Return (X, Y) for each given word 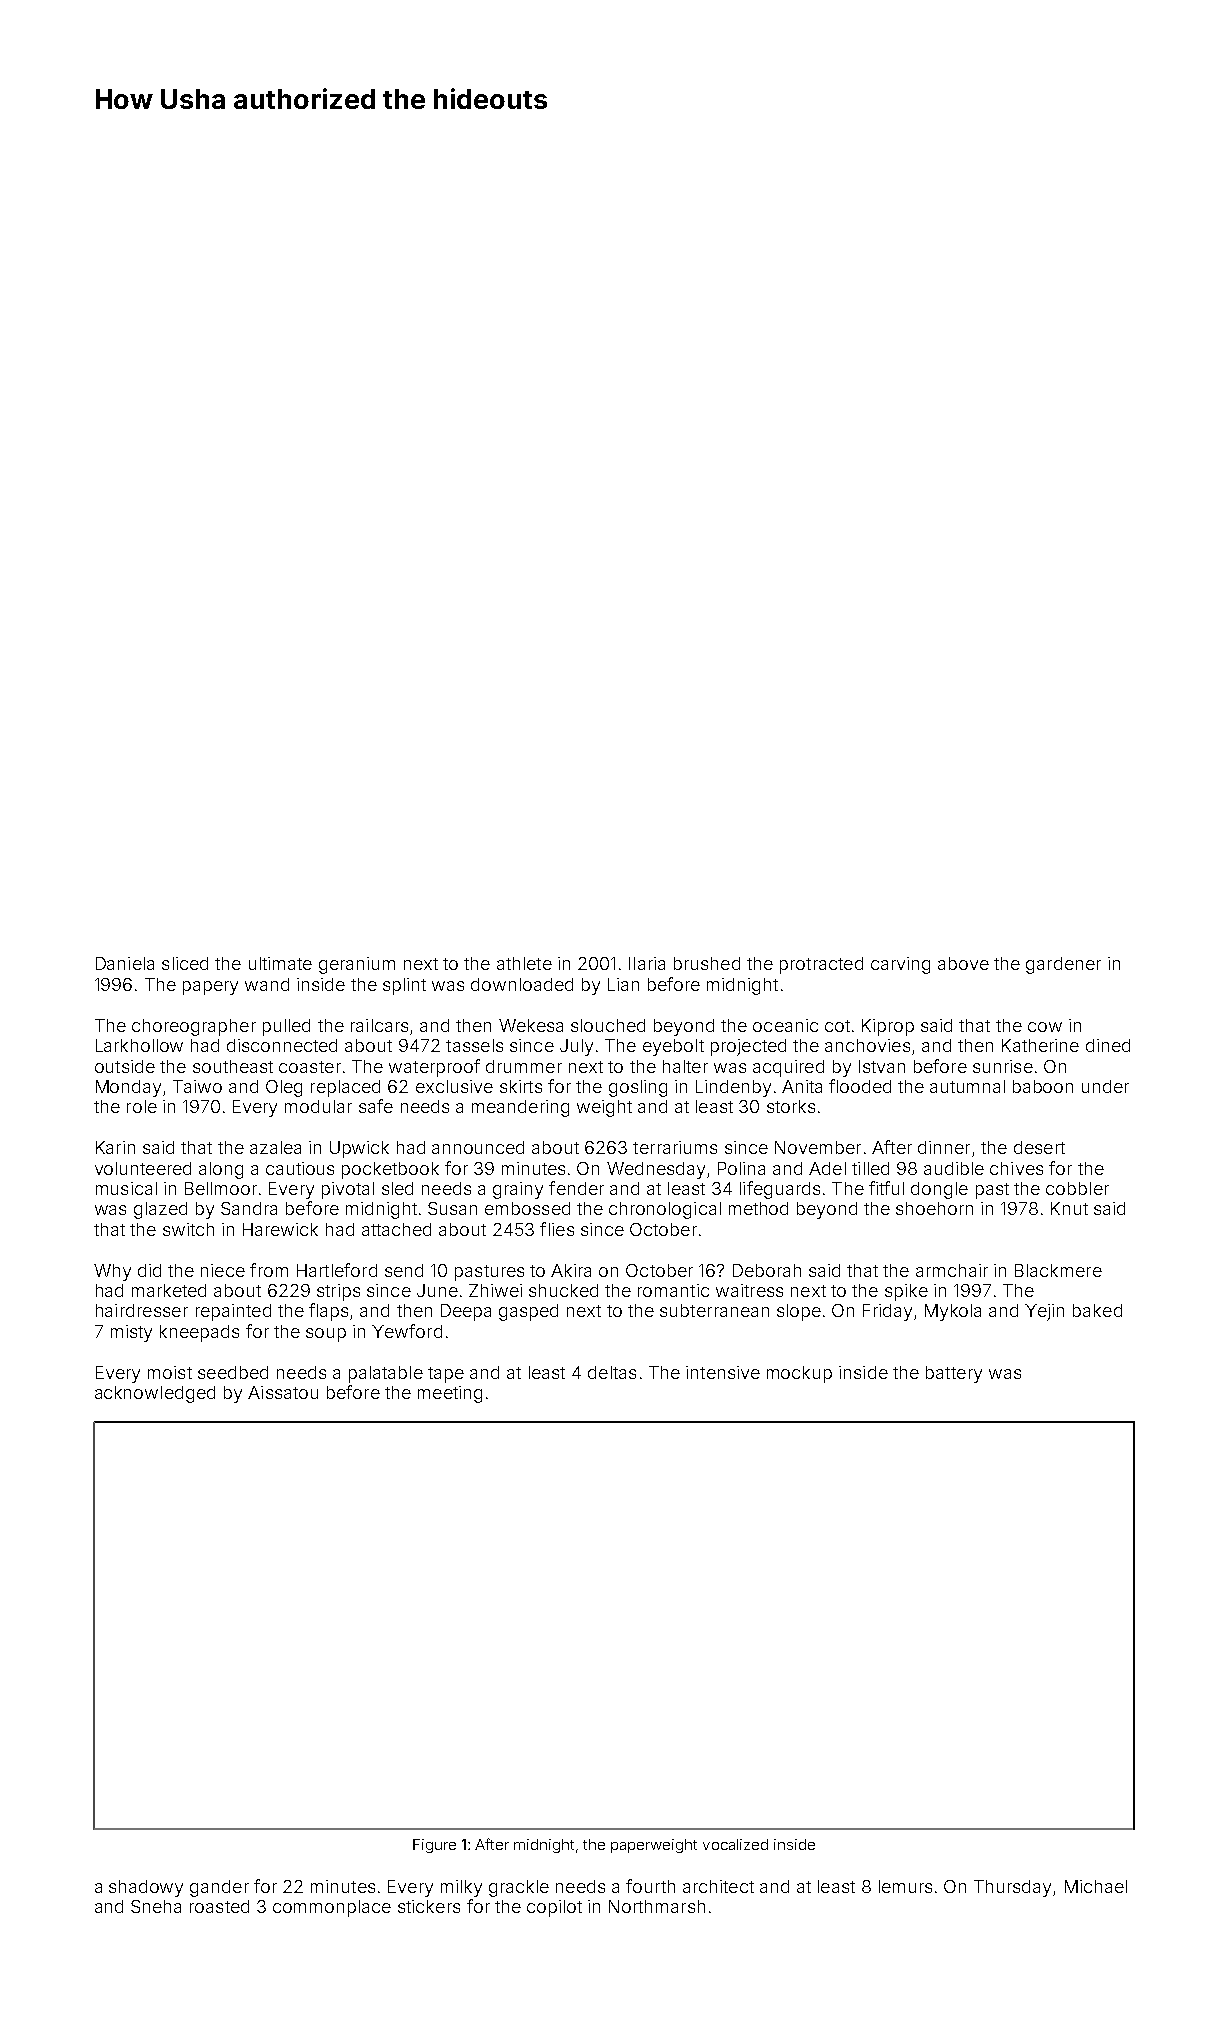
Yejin (1044, 1312)
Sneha (156, 1906)
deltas (612, 1372)
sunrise (1003, 1066)
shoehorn (934, 1208)
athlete (524, 963)
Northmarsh (657, 1906)
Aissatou (283, 1392)
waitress (749, 1290)
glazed (160, 1210)
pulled (286, 1027)
